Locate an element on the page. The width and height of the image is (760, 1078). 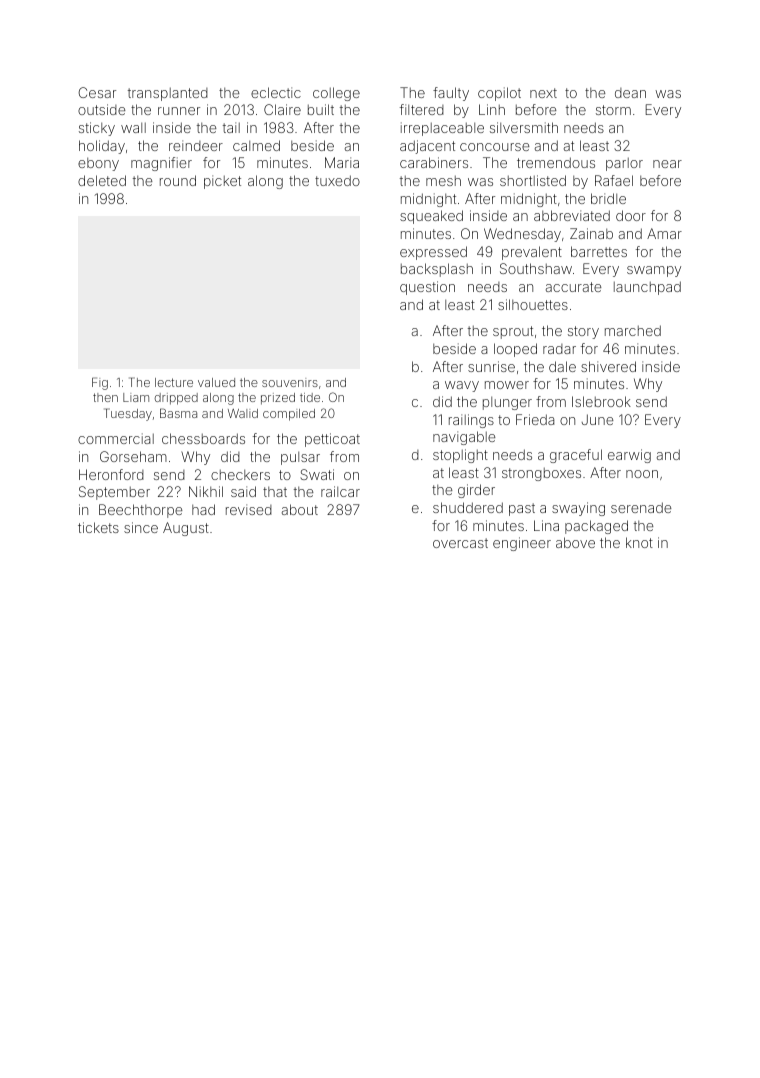
Swati is located at coordinates (317, 474).
